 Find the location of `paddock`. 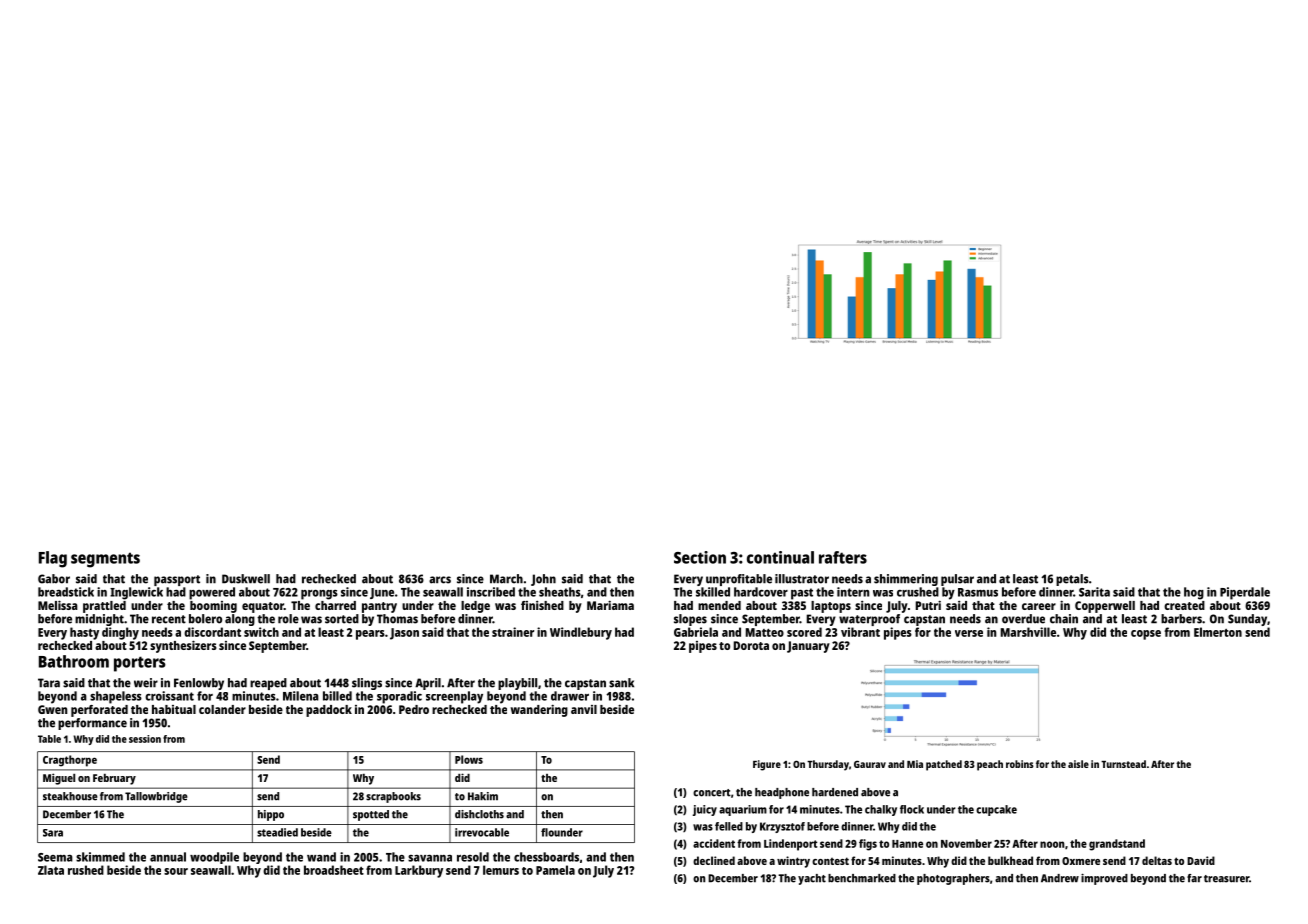

paddock is located at coordinates (329, 711).
